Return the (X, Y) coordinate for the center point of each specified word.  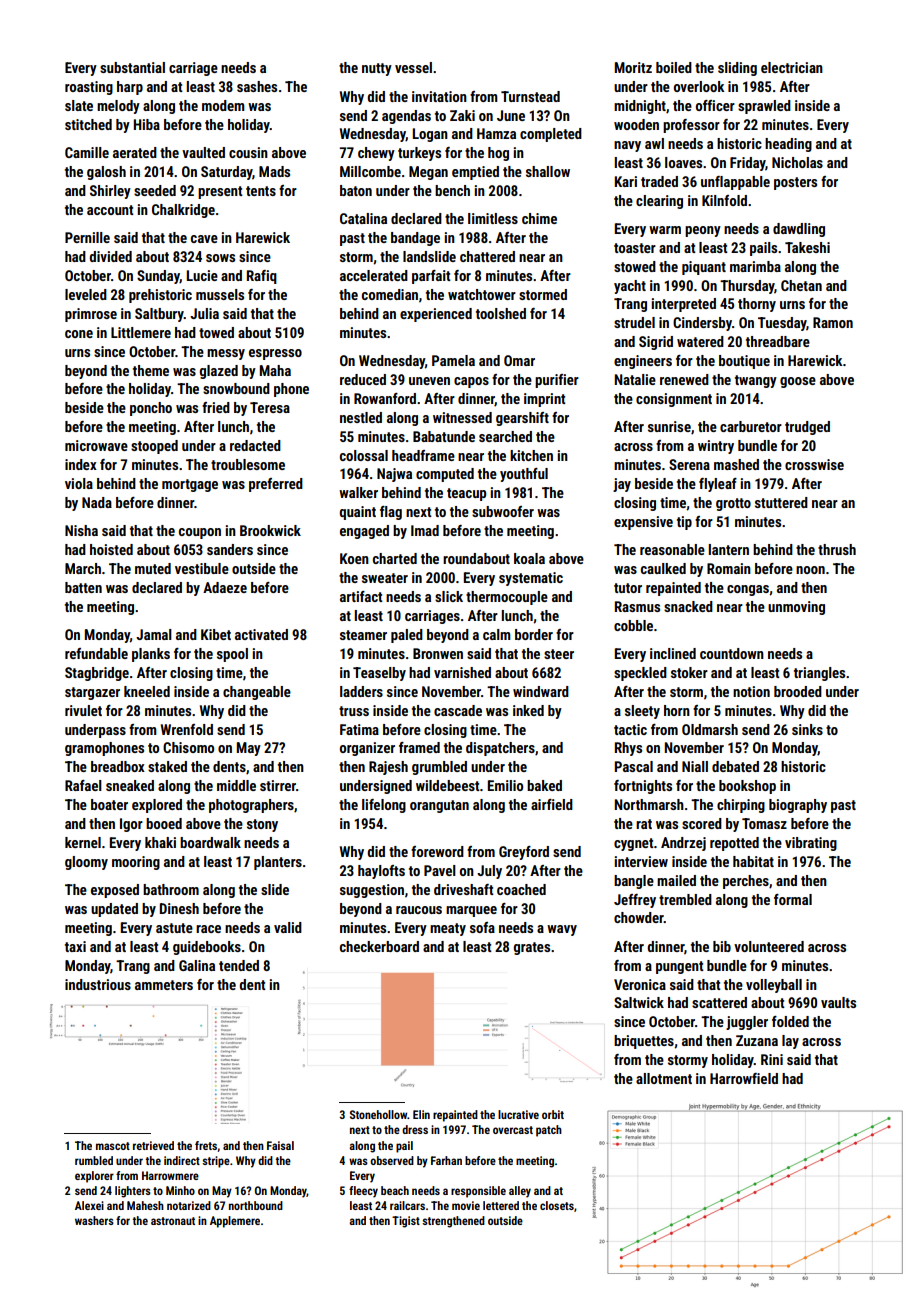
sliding (737, 69)
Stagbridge (97, 674)
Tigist (406, 1222)
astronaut (173, 1221)
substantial (132, 67)
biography (798, 806)
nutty (377, 69)
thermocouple (507, 598)
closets (557, 1205)
